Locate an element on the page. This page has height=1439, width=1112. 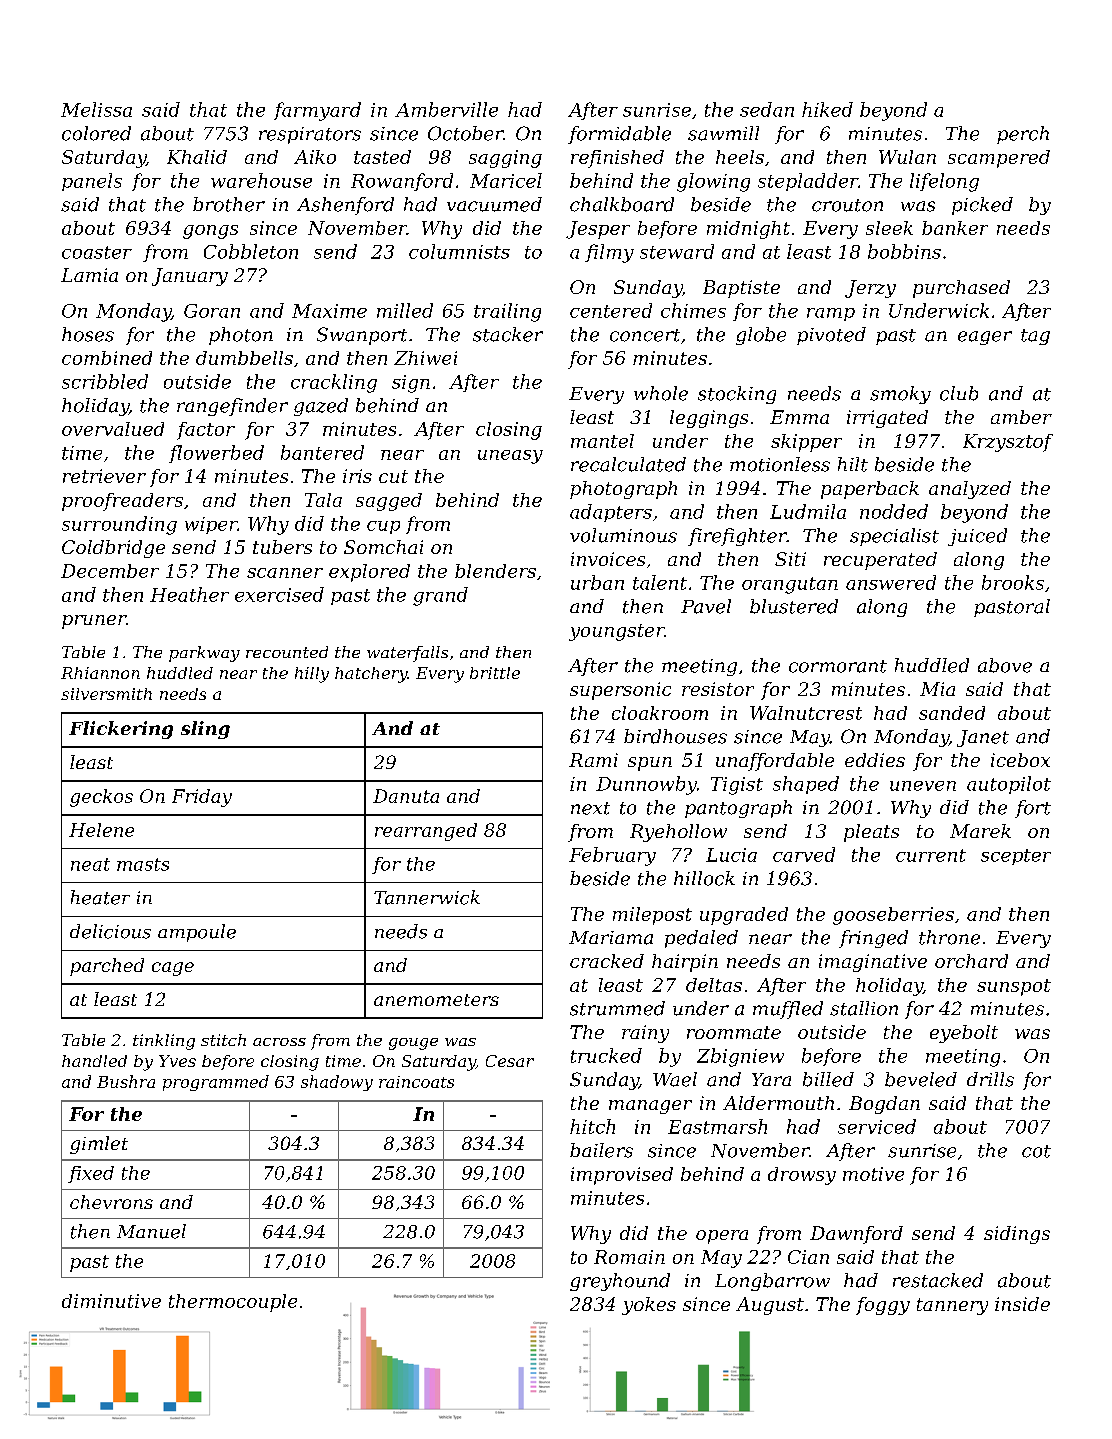
stacker is located at coordinates (508, 334).
